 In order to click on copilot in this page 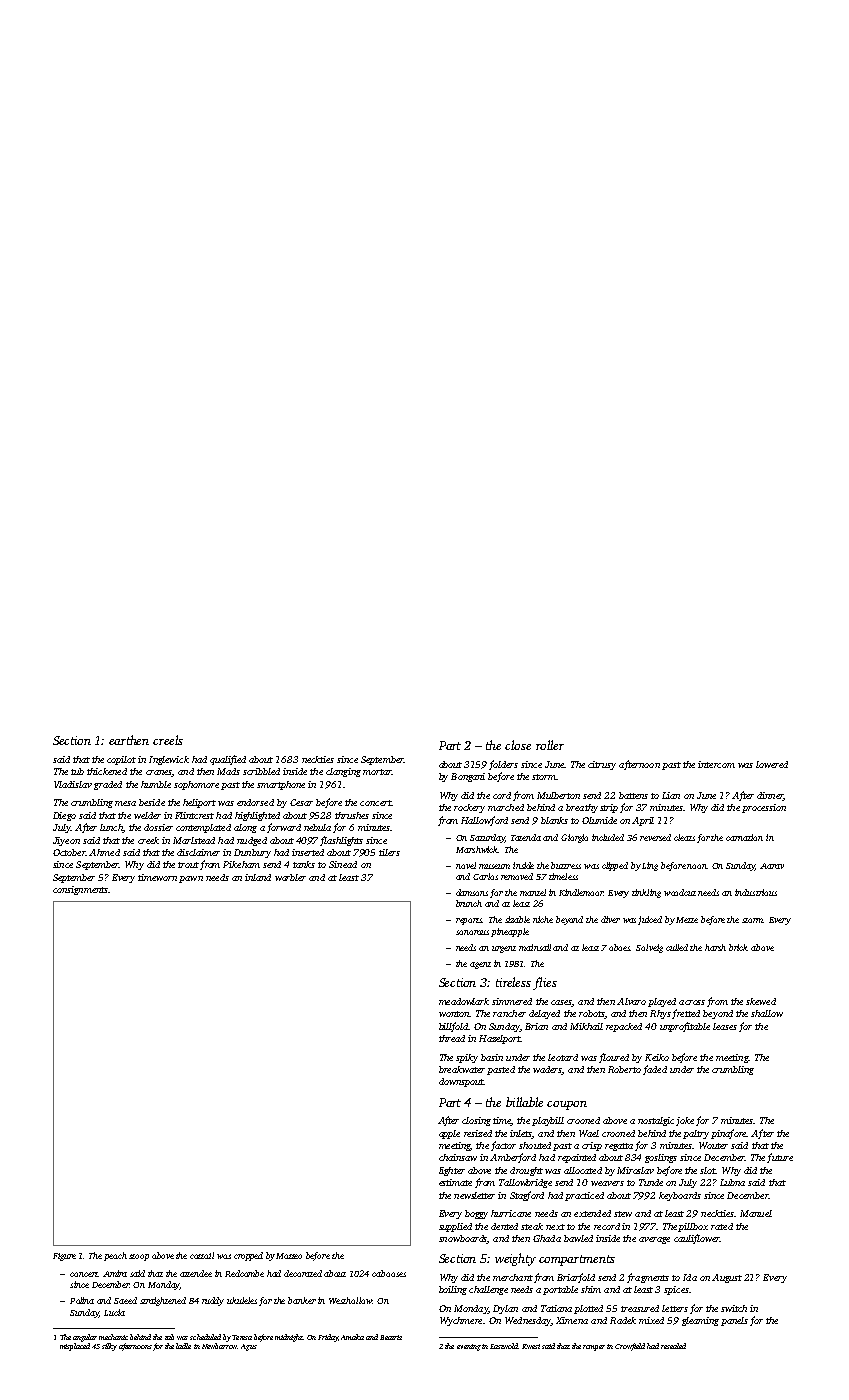, I will do `click(121, 760)`.
